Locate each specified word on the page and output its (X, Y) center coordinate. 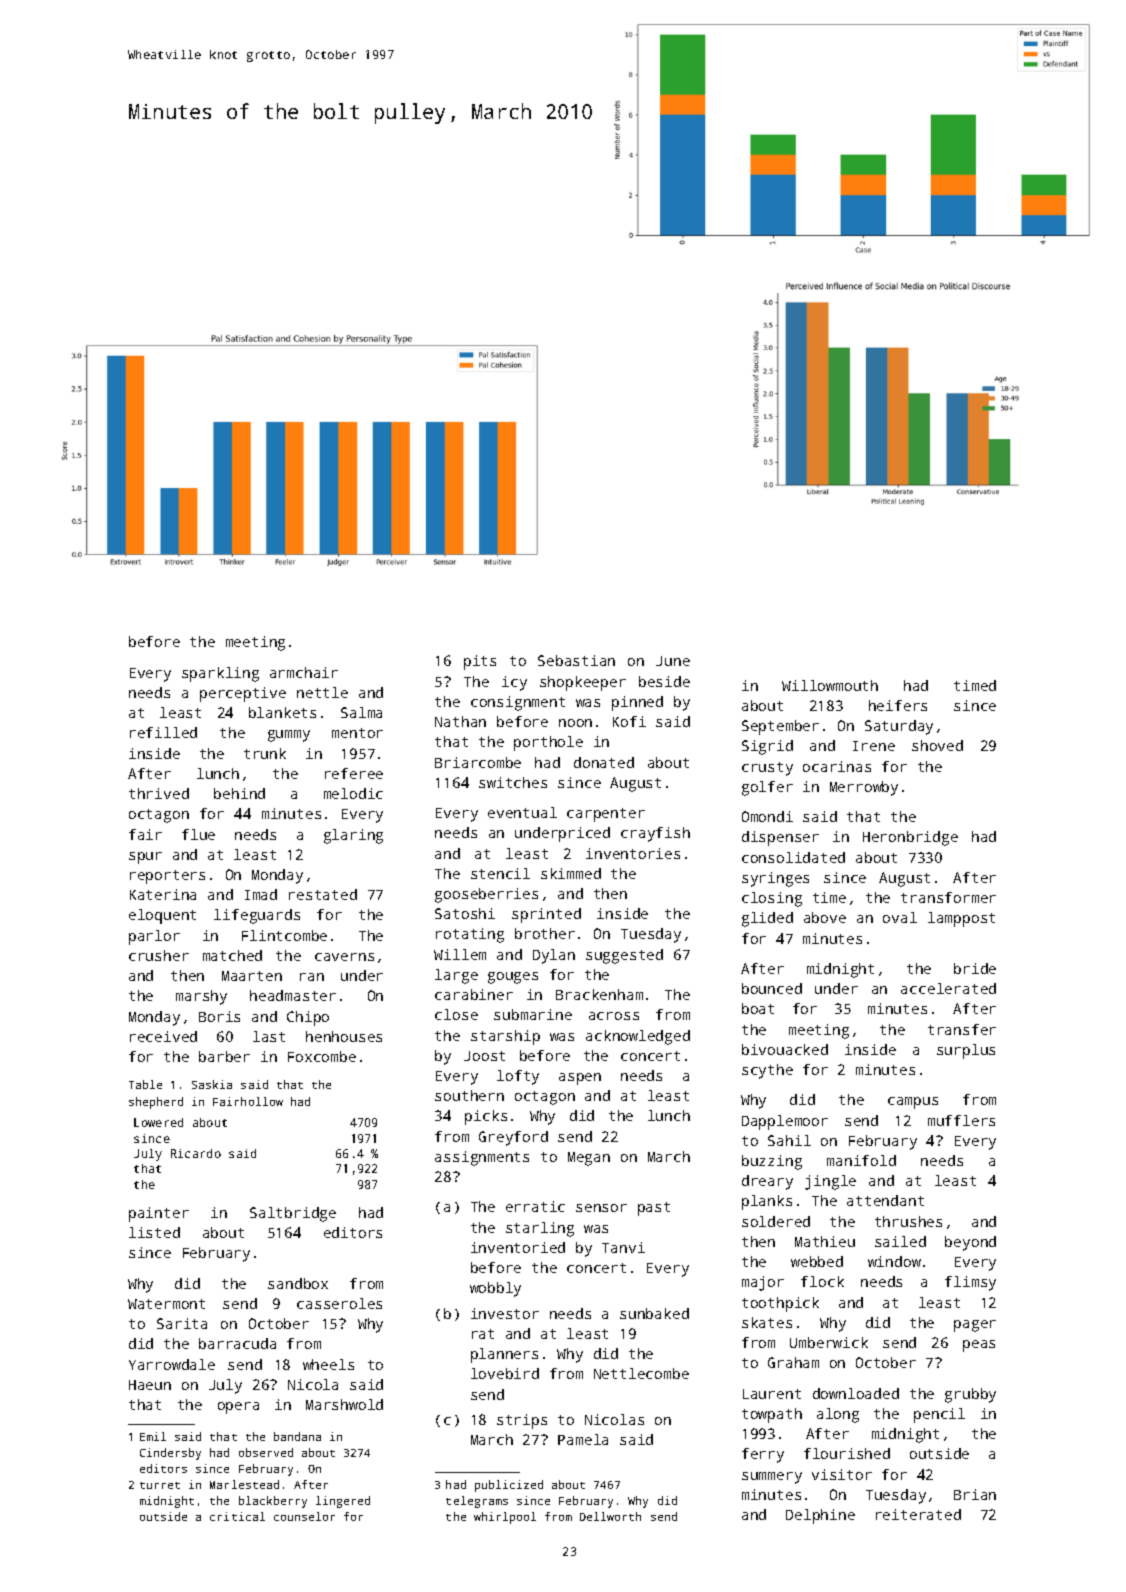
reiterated (918, 1514)
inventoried (518, 1247)
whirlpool (505, 1518)
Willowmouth (830, 685)
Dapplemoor (785, 1122)
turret (160, 1485)
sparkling (220, 674)
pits (480, 662)
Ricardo (196, 1153)
